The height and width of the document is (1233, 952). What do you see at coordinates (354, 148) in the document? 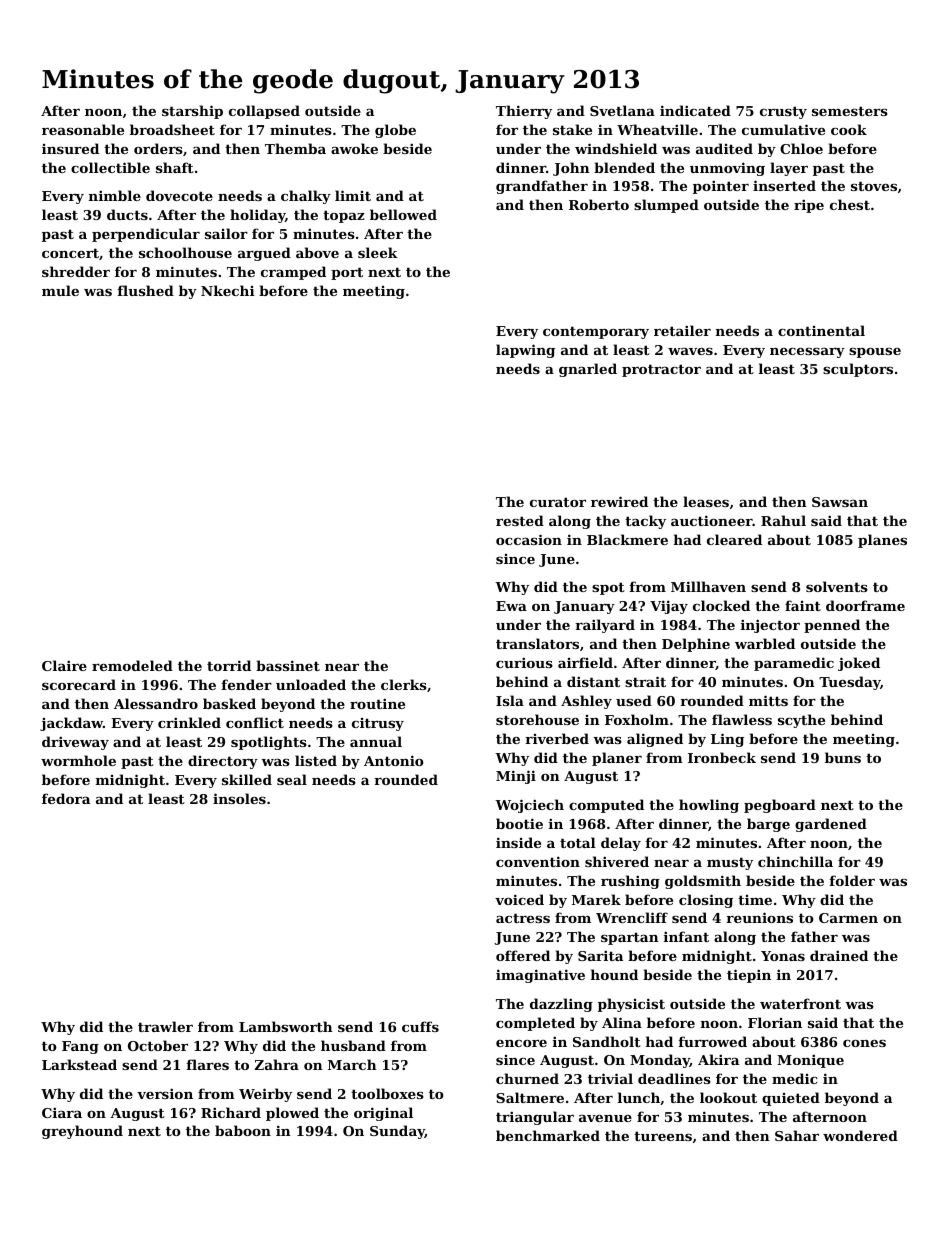
I see `awoke` at bounding box center [354, 148].
